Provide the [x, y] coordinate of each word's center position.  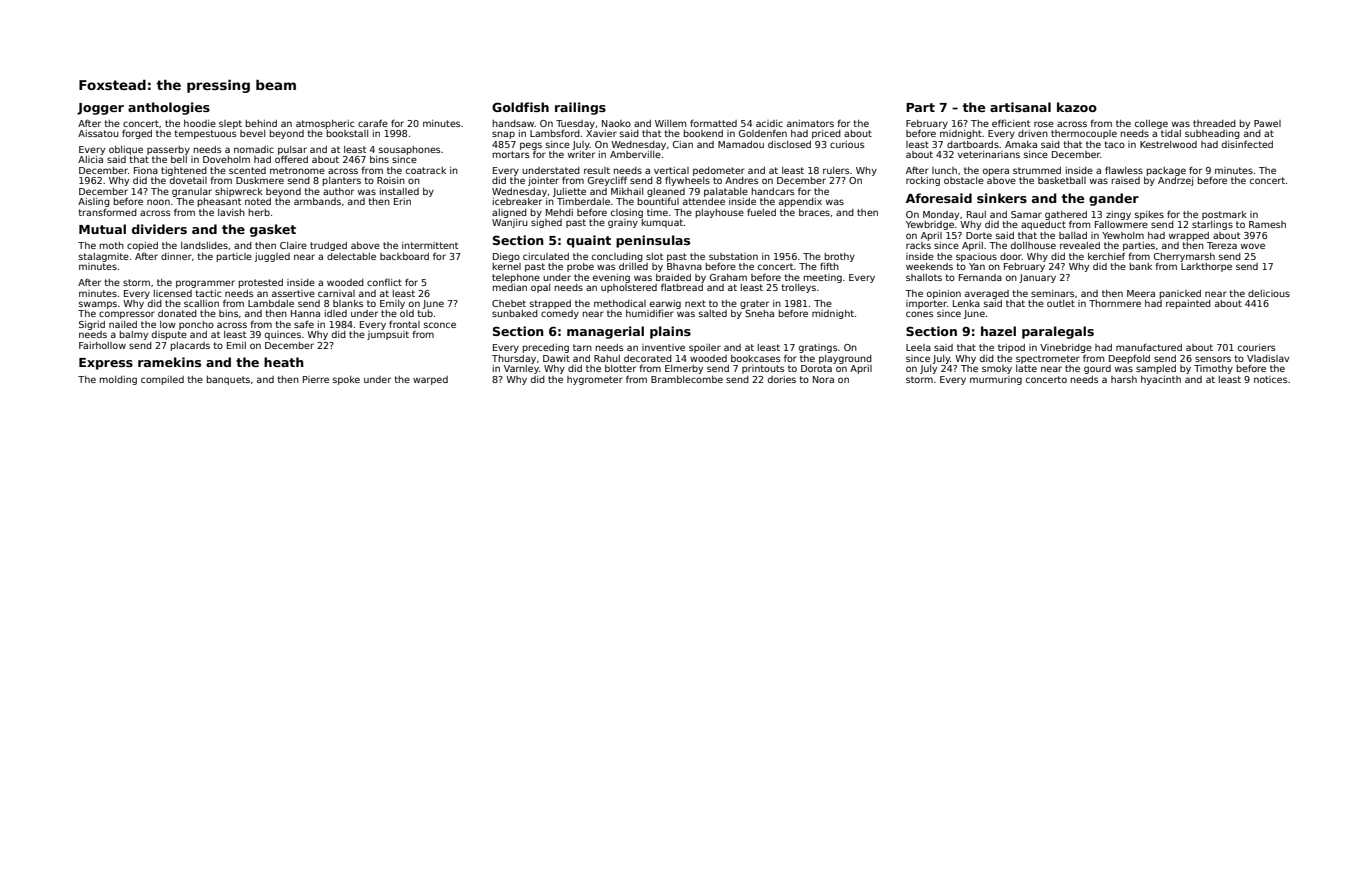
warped [430, 380]
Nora [823, 379]
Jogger [100, 109]
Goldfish [520, 107]
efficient [1011, 123]
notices [1270, 379]
